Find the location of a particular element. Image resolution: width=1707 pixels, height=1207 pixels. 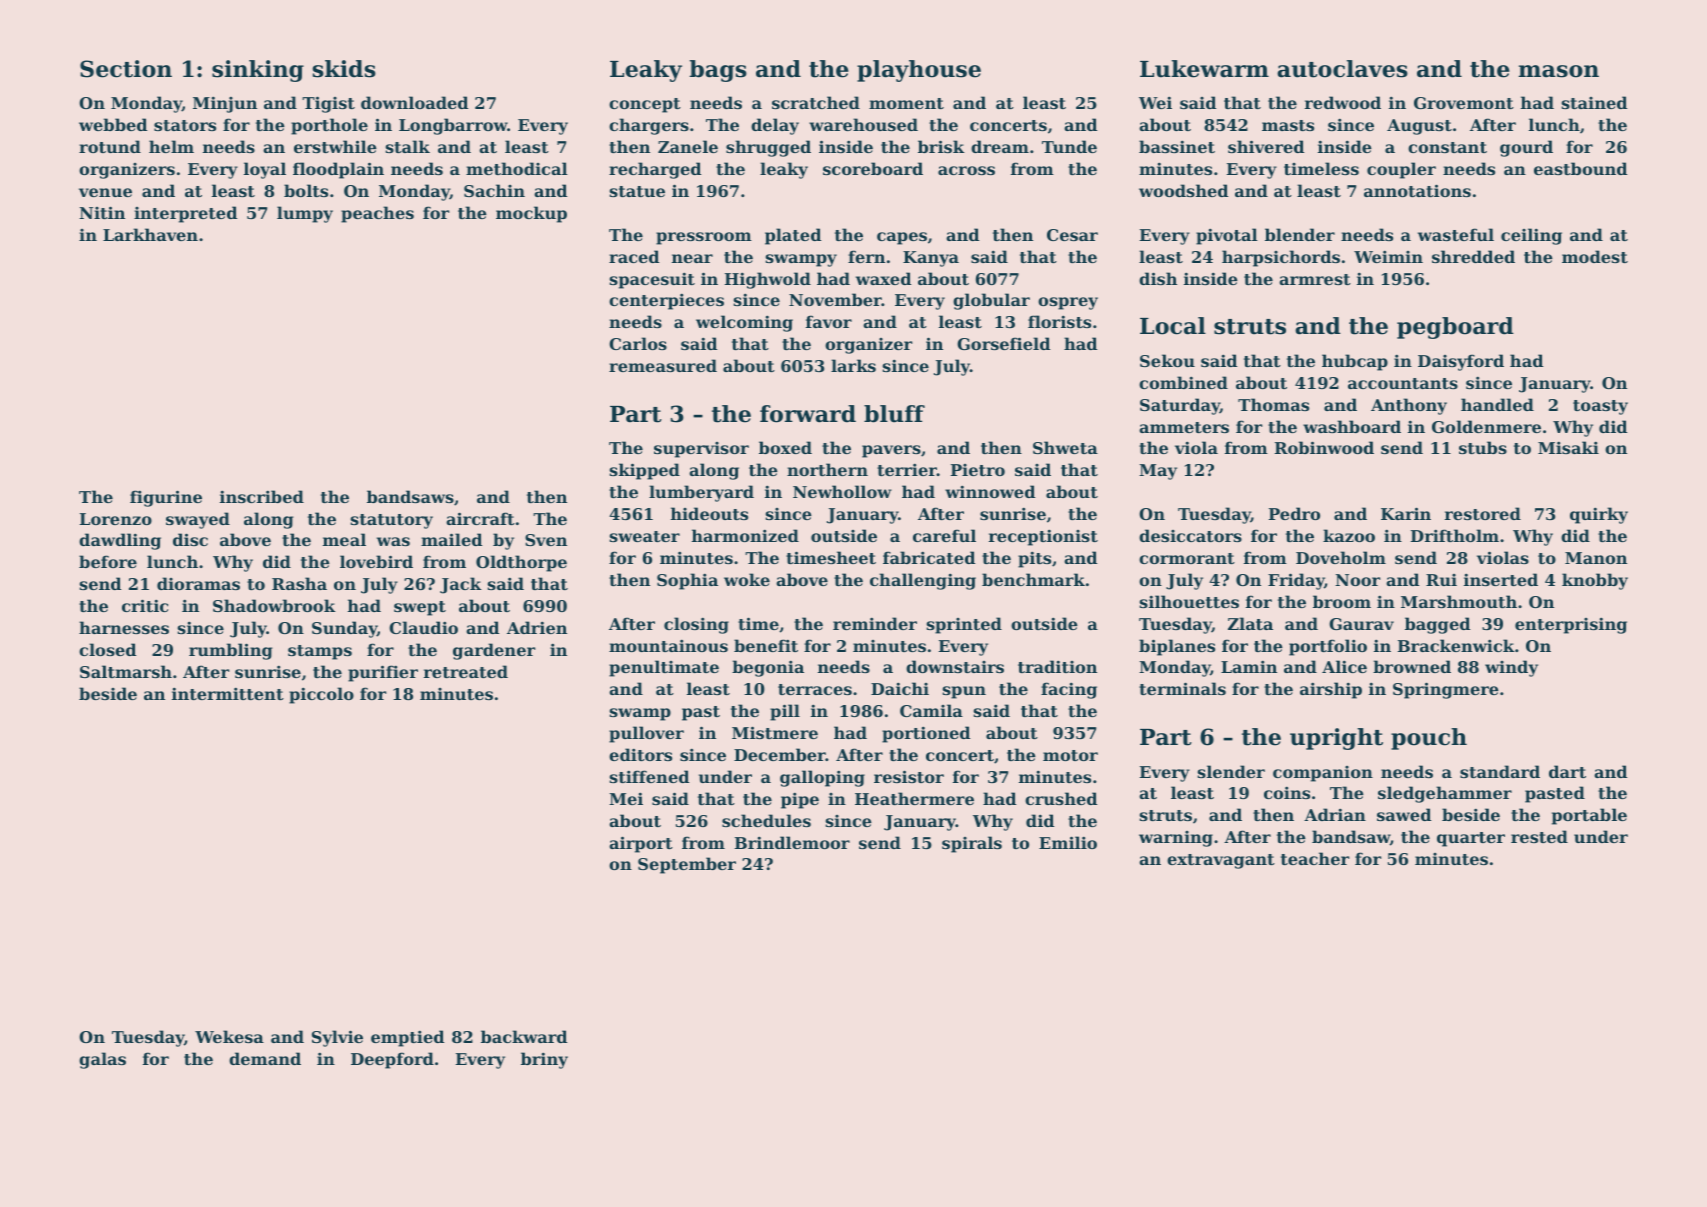

Claudio is located at coordinates (423, 627).
